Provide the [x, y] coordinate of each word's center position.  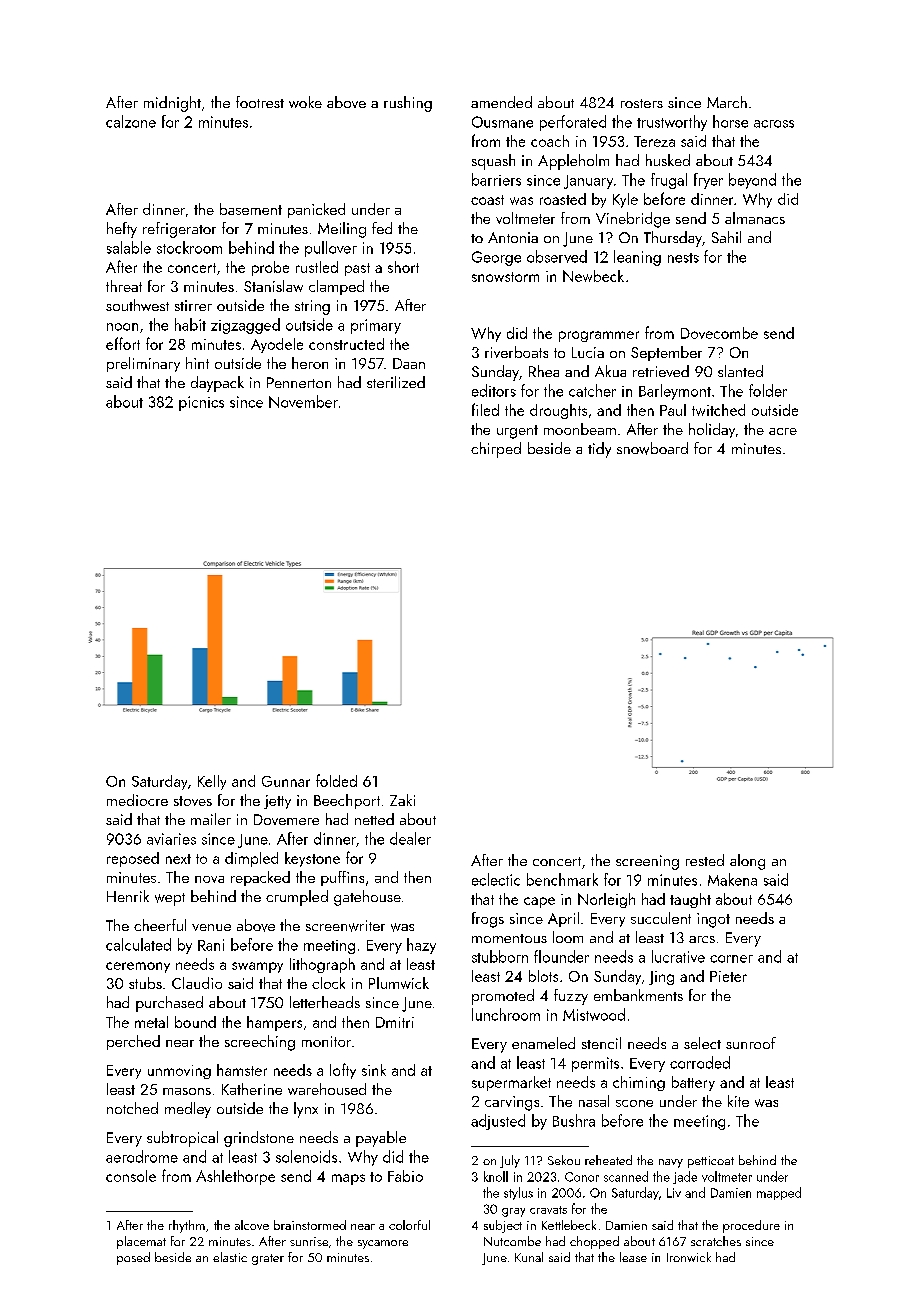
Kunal [529, 1257]
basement [251, 209]
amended [501, 102]
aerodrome [142, 1156]
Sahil [726, 237]
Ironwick [689, 1257]
